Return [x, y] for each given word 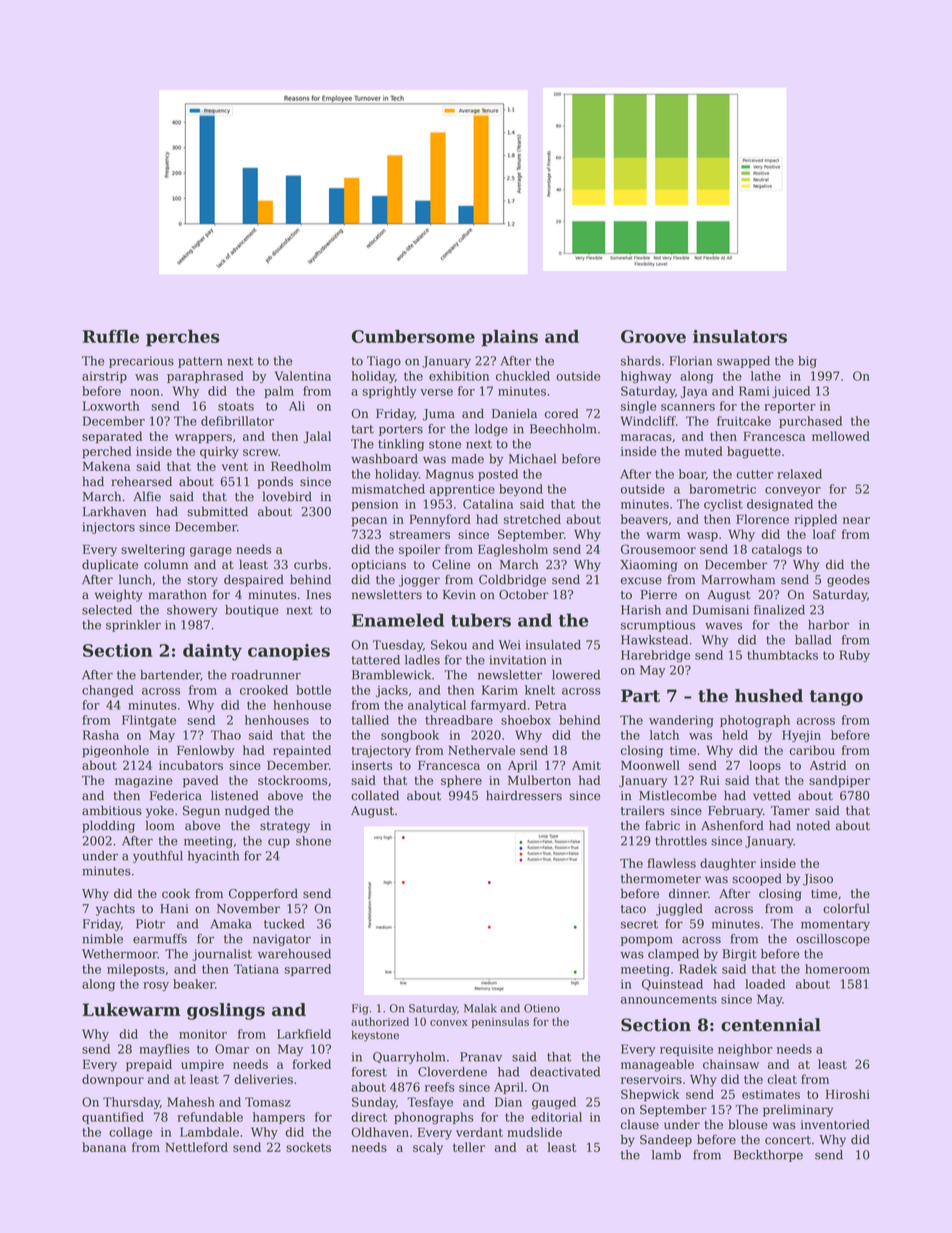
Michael [532, 459]
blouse [748, 1124]
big [807, 362]
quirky [219, 452]
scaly [428, 1148]
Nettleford [196, 1147]
